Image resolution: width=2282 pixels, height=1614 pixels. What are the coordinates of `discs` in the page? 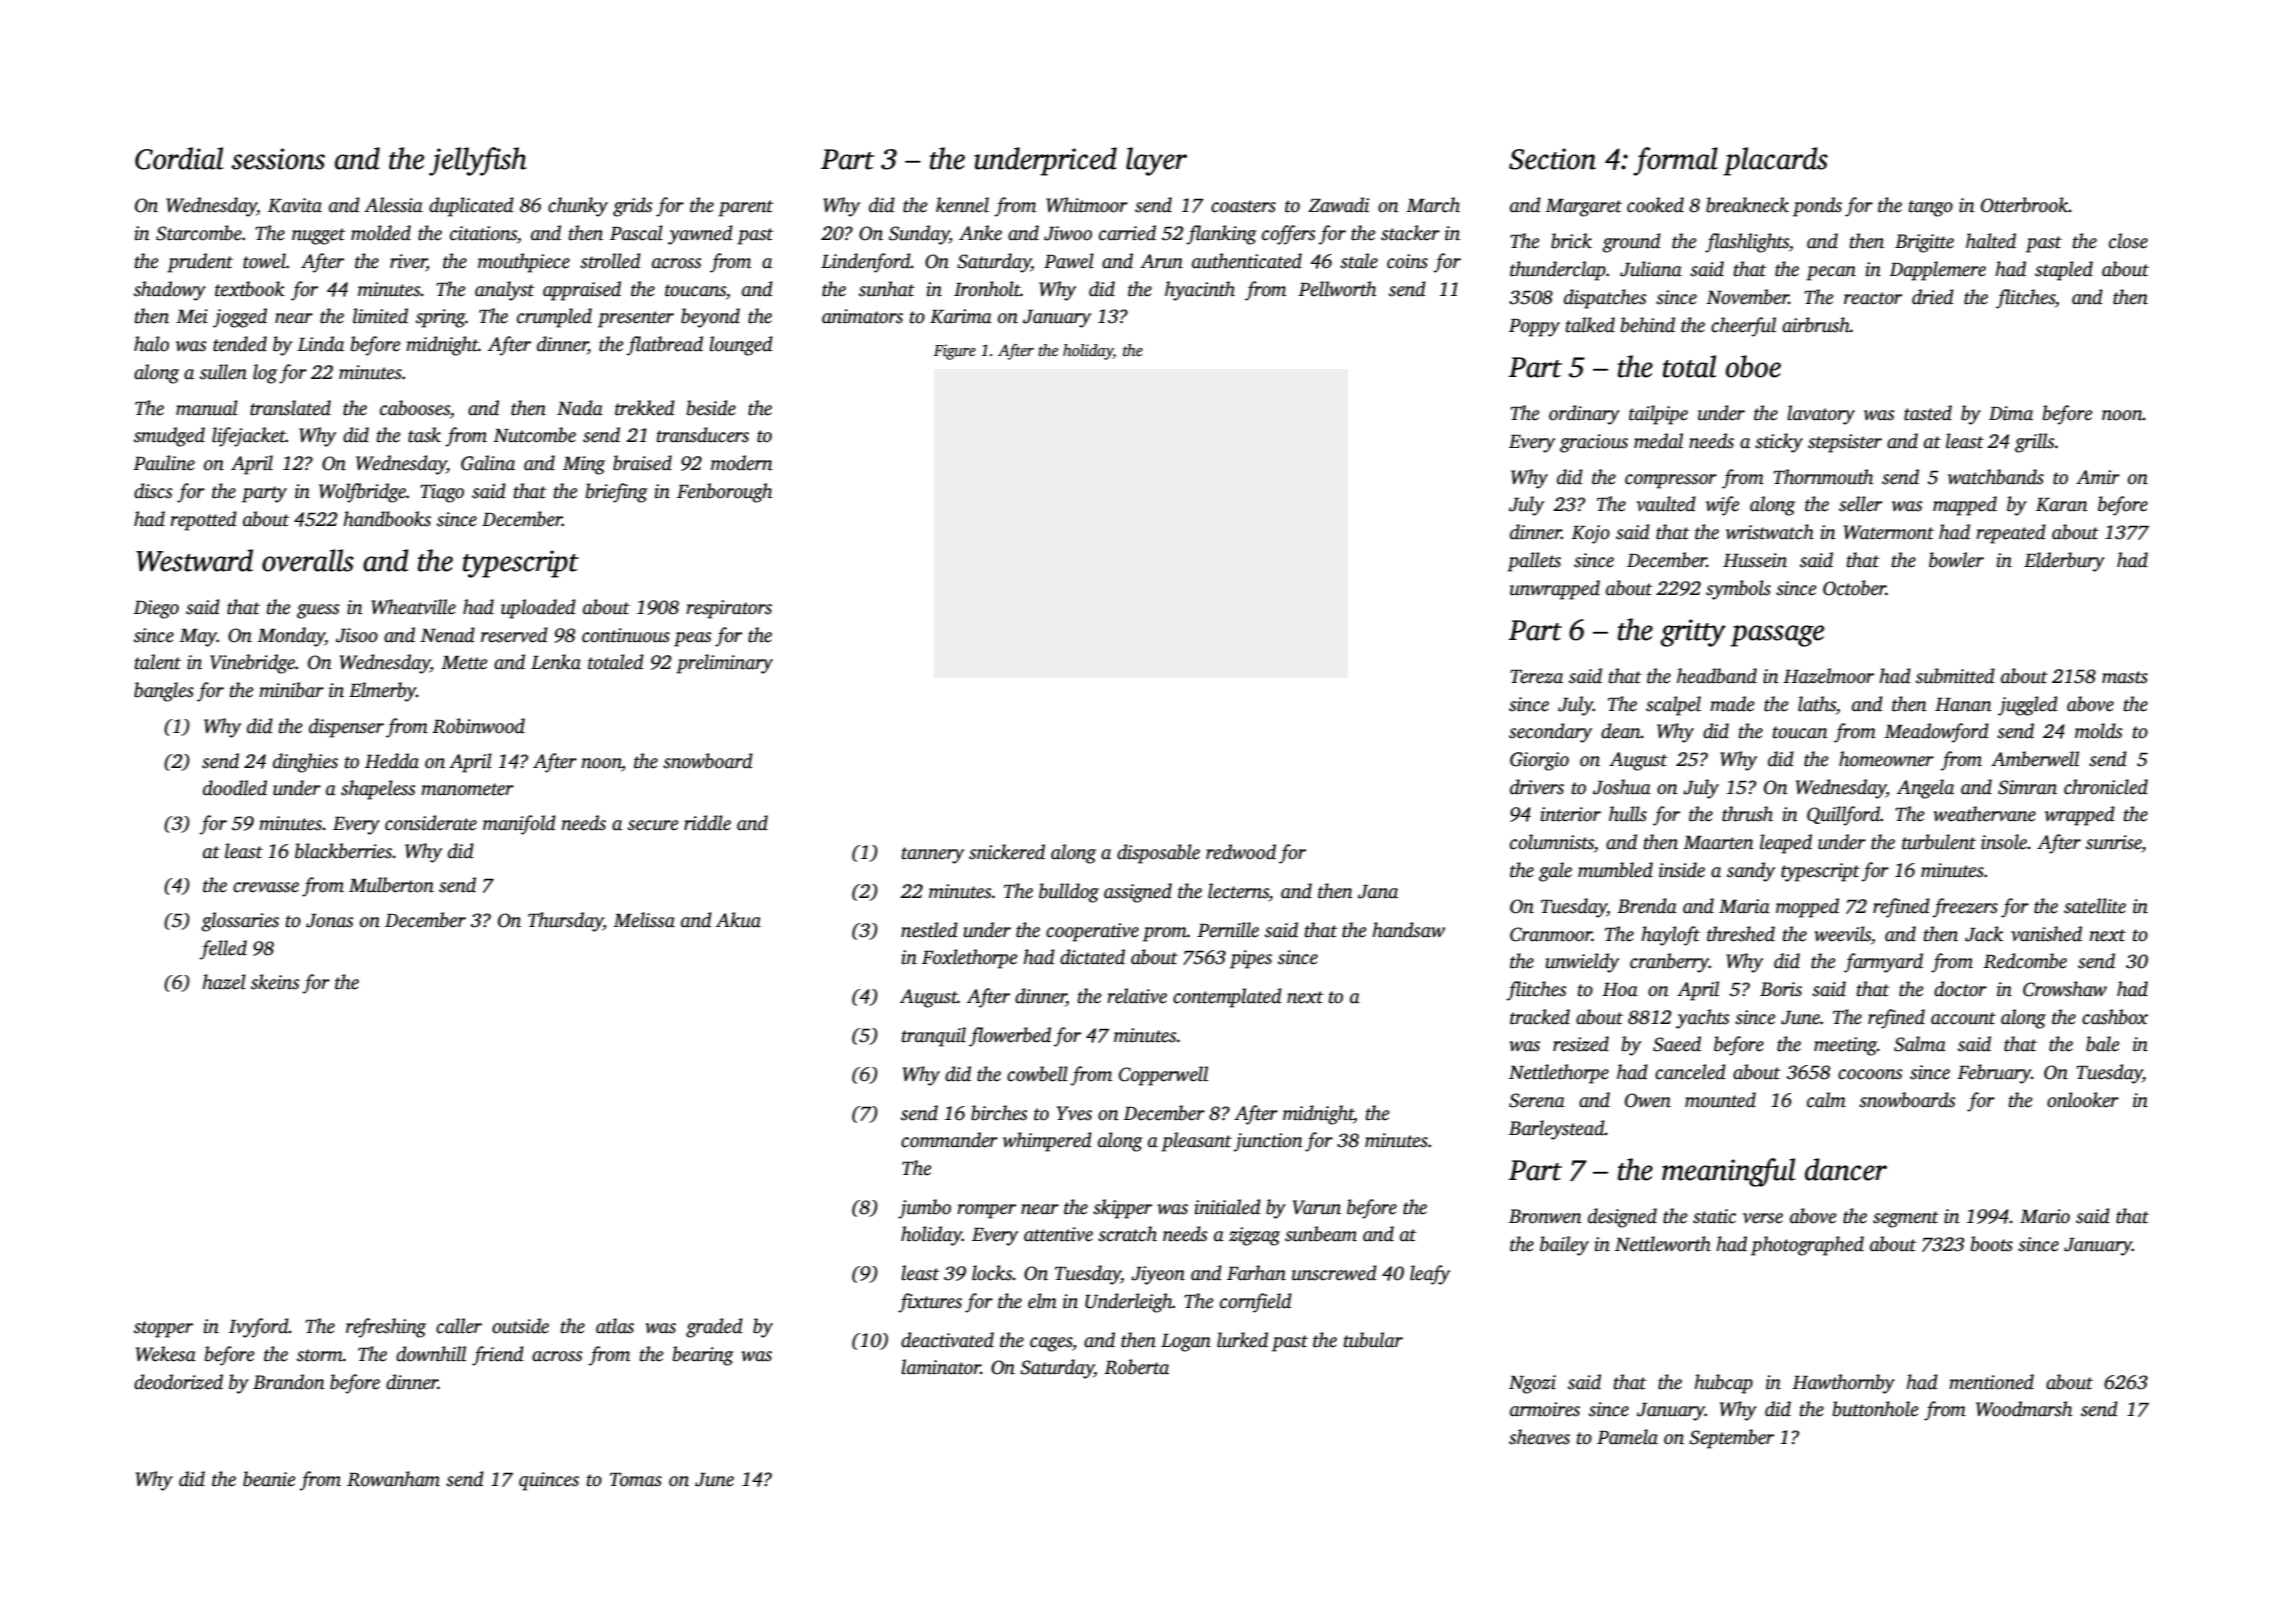 It's located at (153, 491).
